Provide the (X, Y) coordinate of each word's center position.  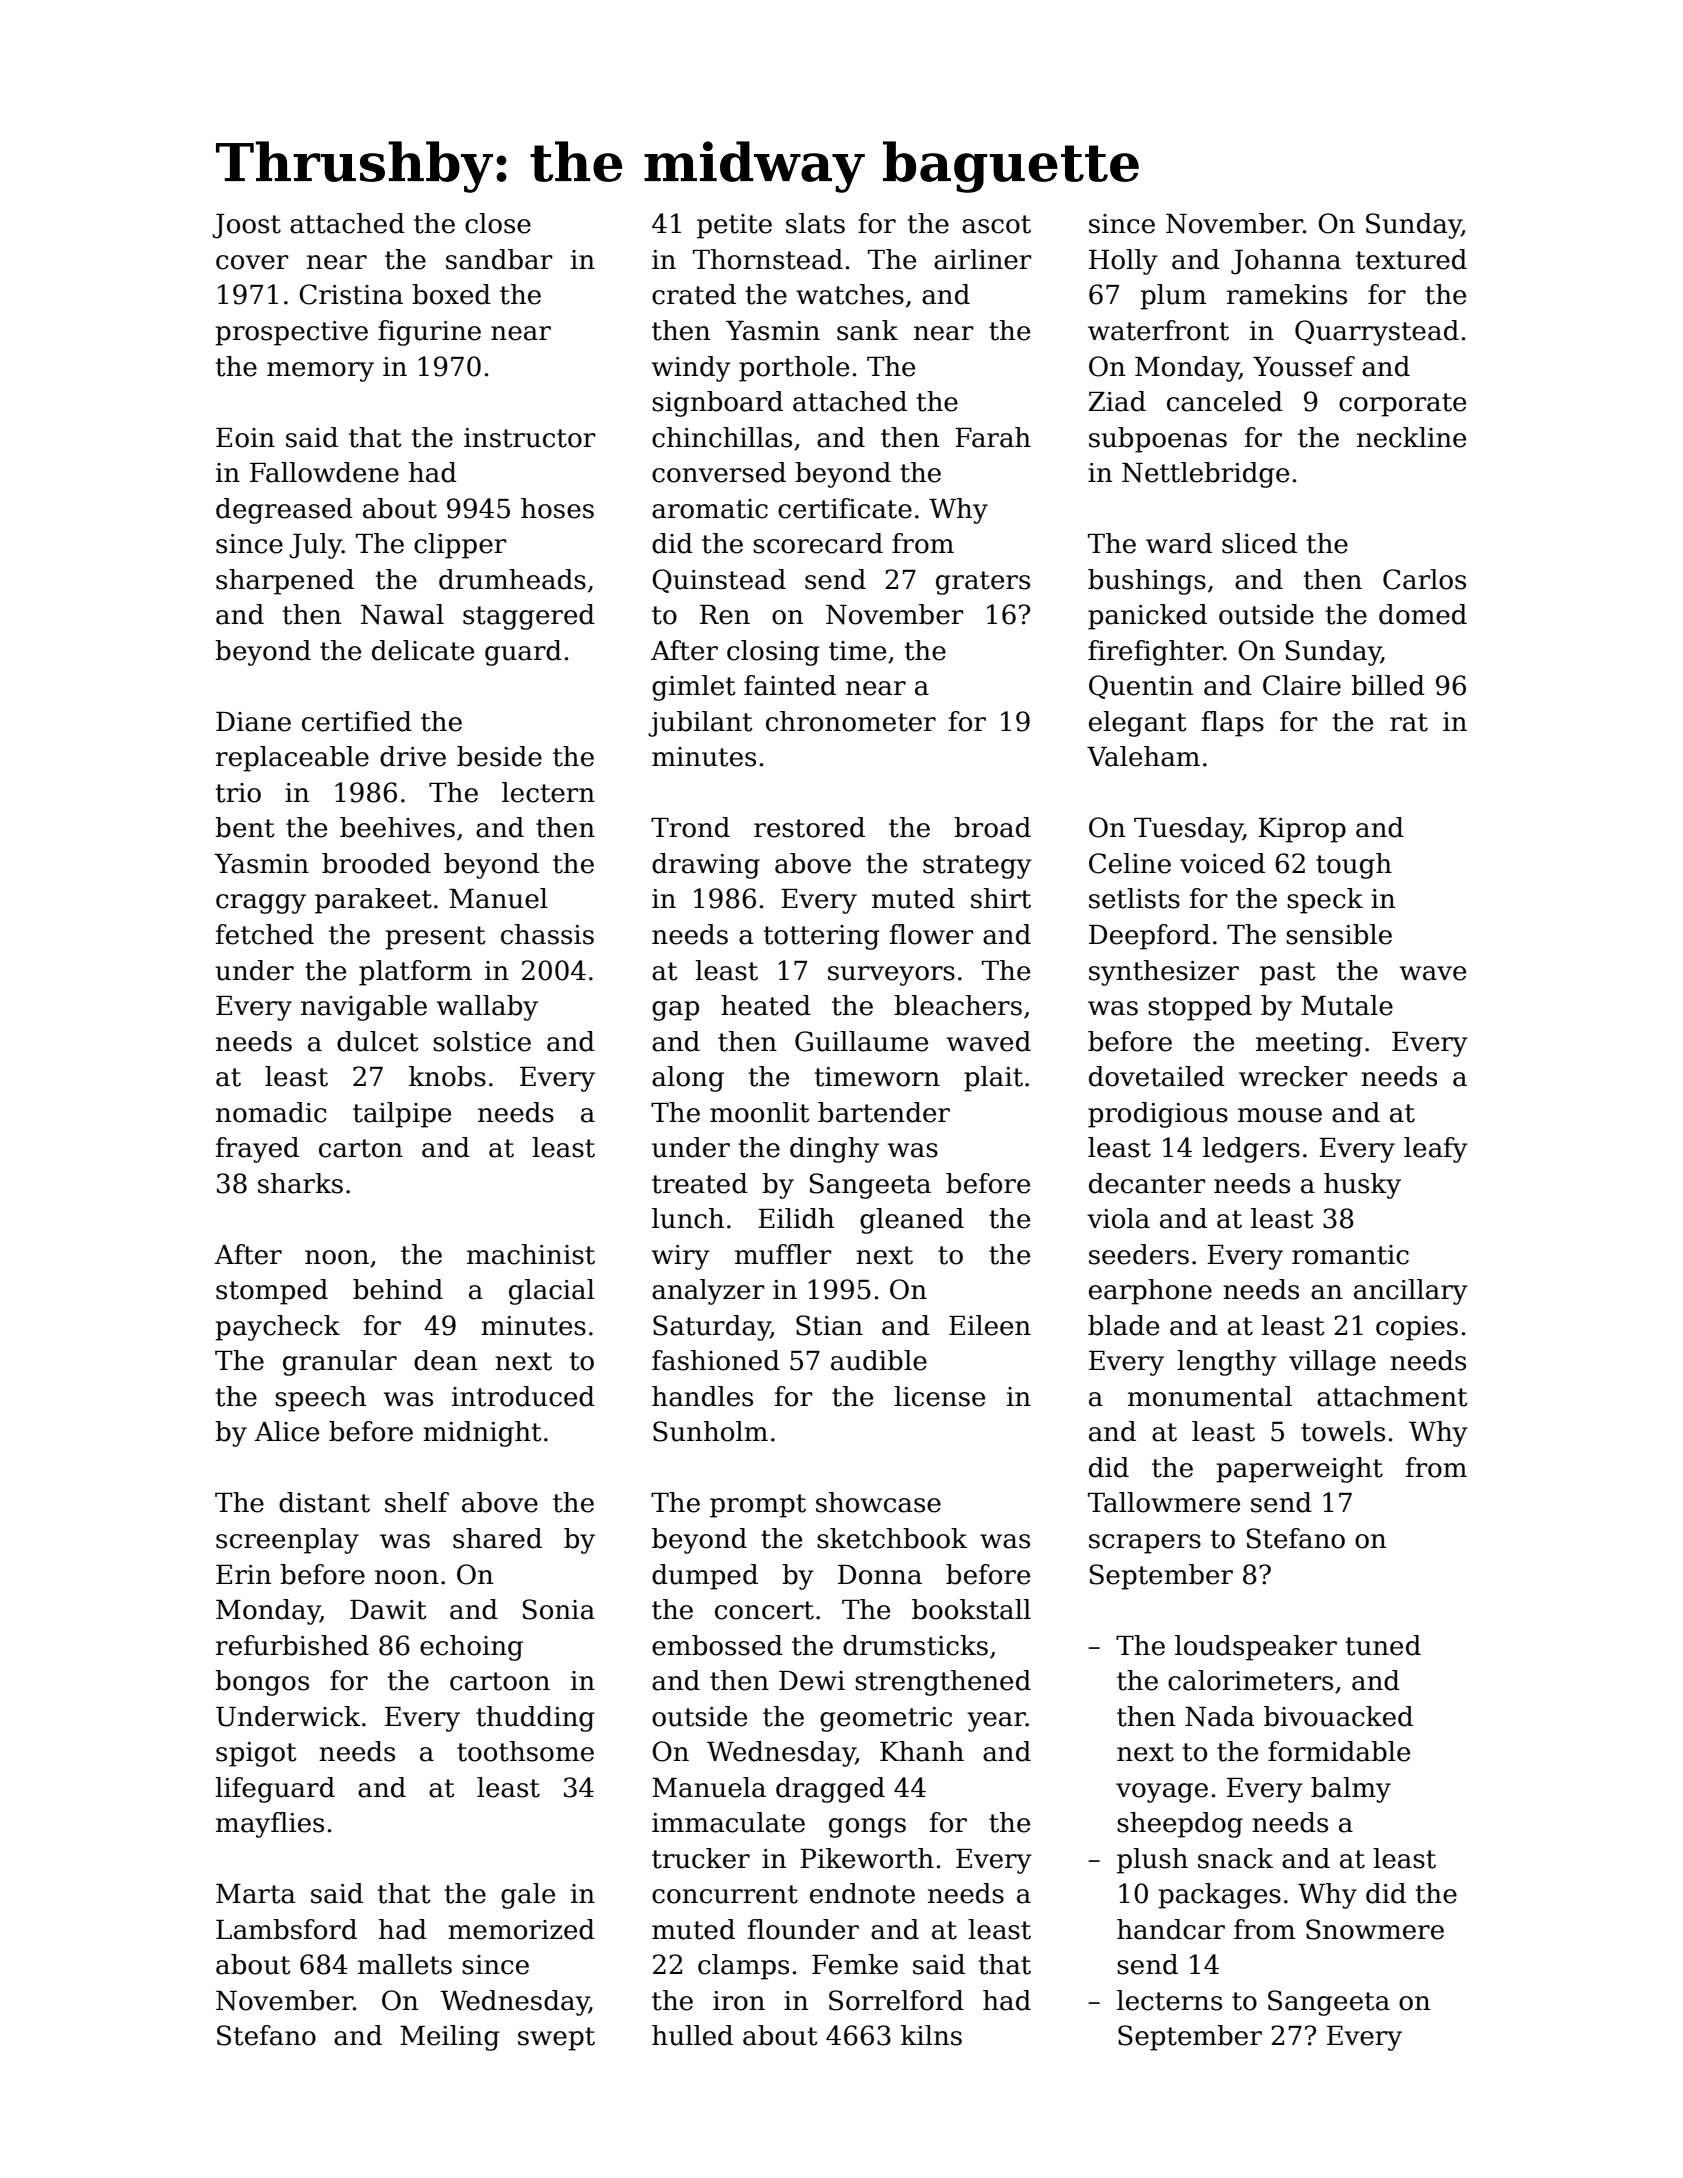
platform (415, 973)
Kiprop (1302, 830)
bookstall (971, 1609)
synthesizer (1164, 973)
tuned (1383, 1645)
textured (1411, 259)
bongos (262, 1683)
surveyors (891, 976)
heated (766, 1005)
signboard (717, 404)
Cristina (351, 294)
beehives (397, 827)
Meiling (450, 2038)
